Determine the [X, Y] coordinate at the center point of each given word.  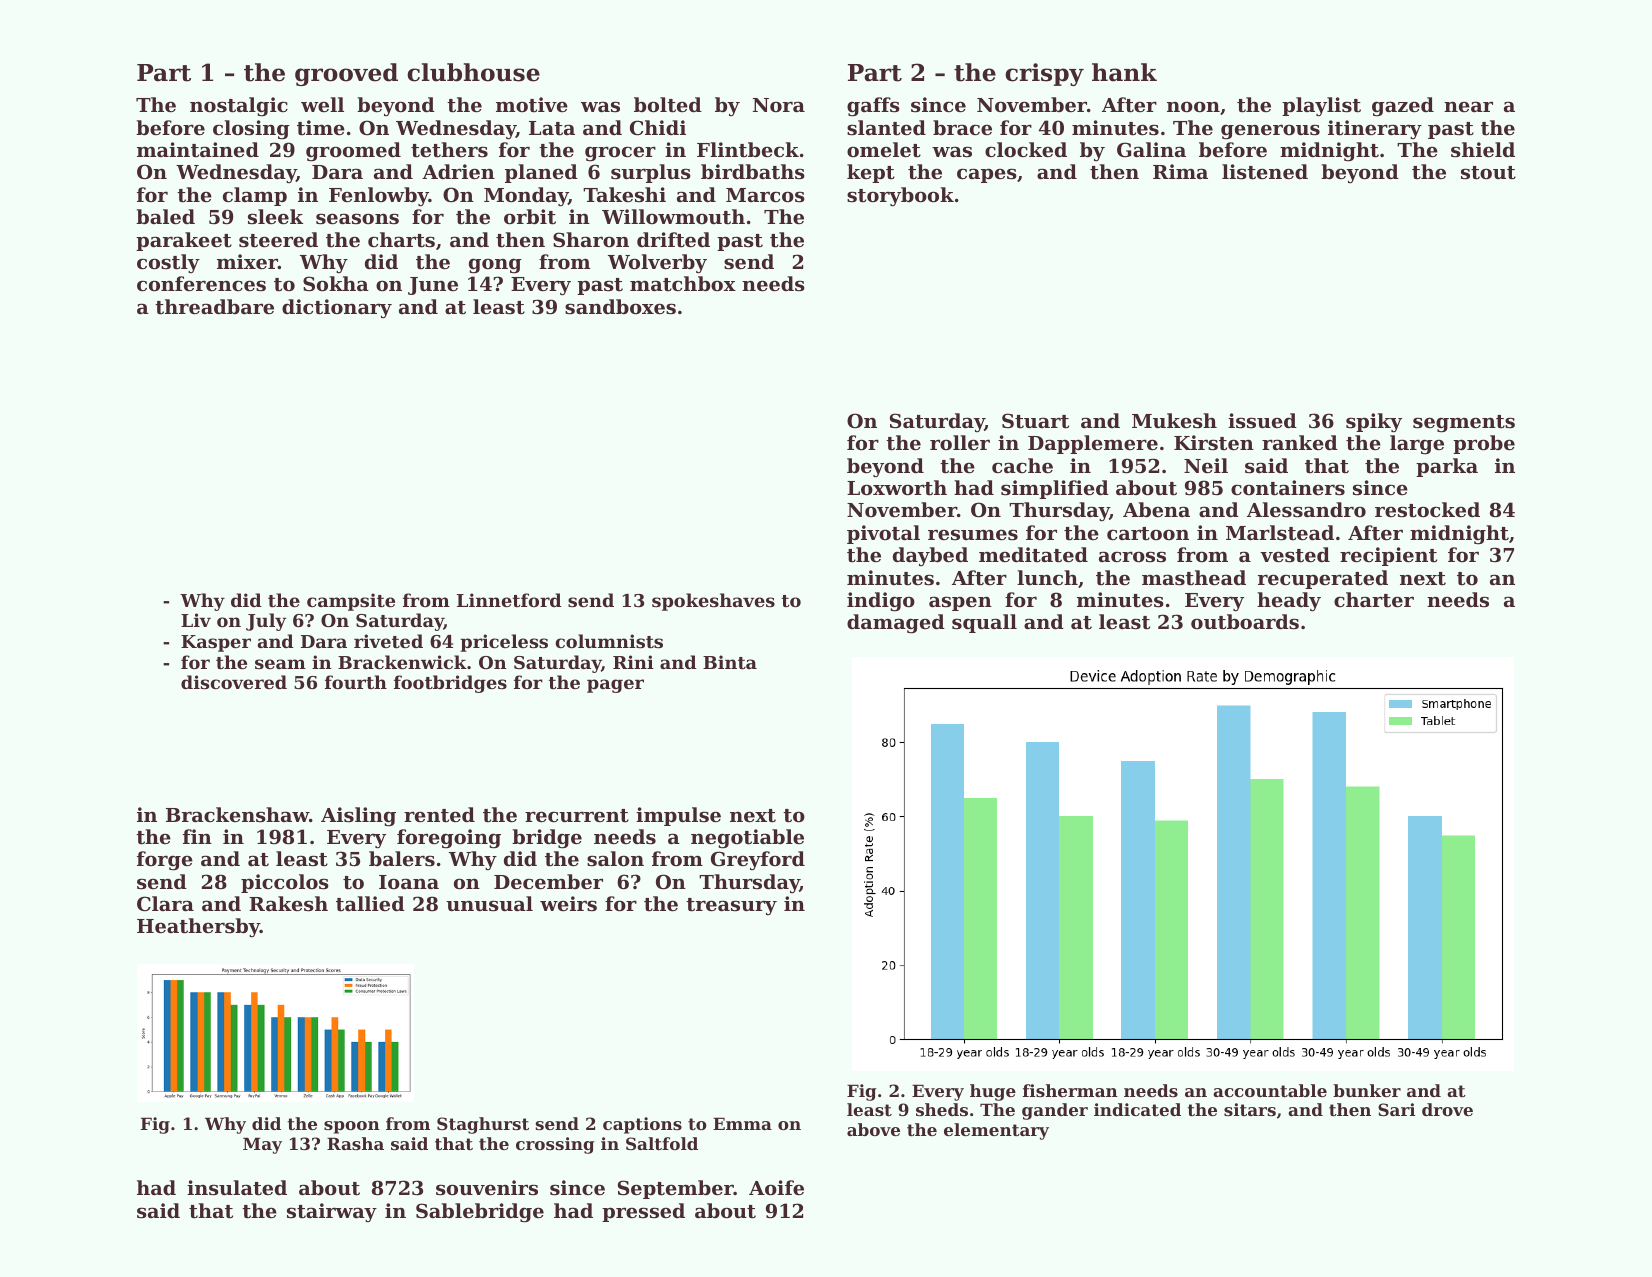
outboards [1245, 622]
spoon [352, 1127]
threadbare [214, 307]
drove [1447, 1109]
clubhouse [473, 72]
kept [871, 173]
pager [615, 686]
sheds [942, 1109]
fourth [356, 682]
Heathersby [198, 927]
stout [1488, 173]
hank [1124, 72]
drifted [673, 240]
